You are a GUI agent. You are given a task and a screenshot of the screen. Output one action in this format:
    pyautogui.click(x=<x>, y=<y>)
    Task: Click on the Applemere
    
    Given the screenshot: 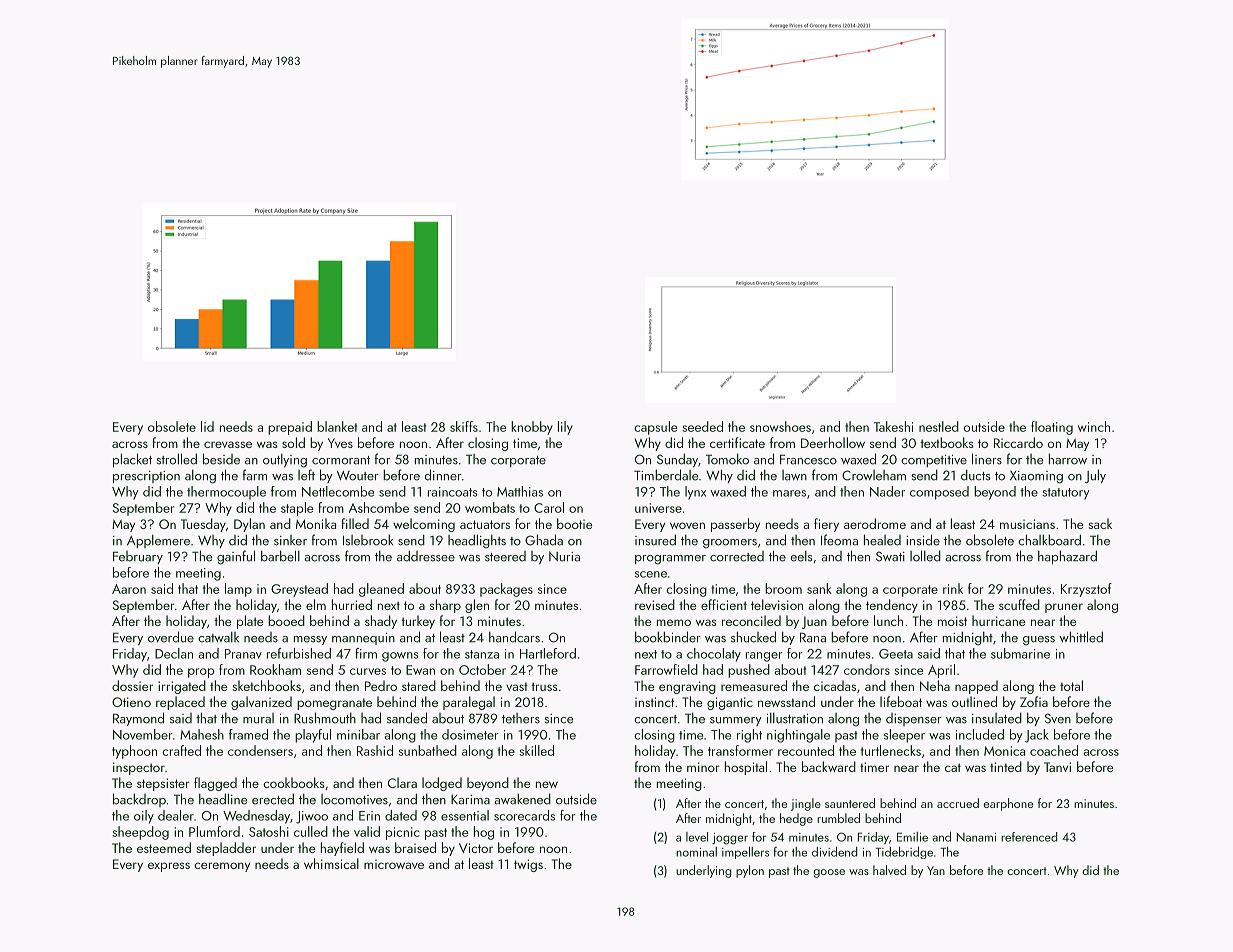 What is the action you would take?
    pyautogui.click(x=158, y=541)
